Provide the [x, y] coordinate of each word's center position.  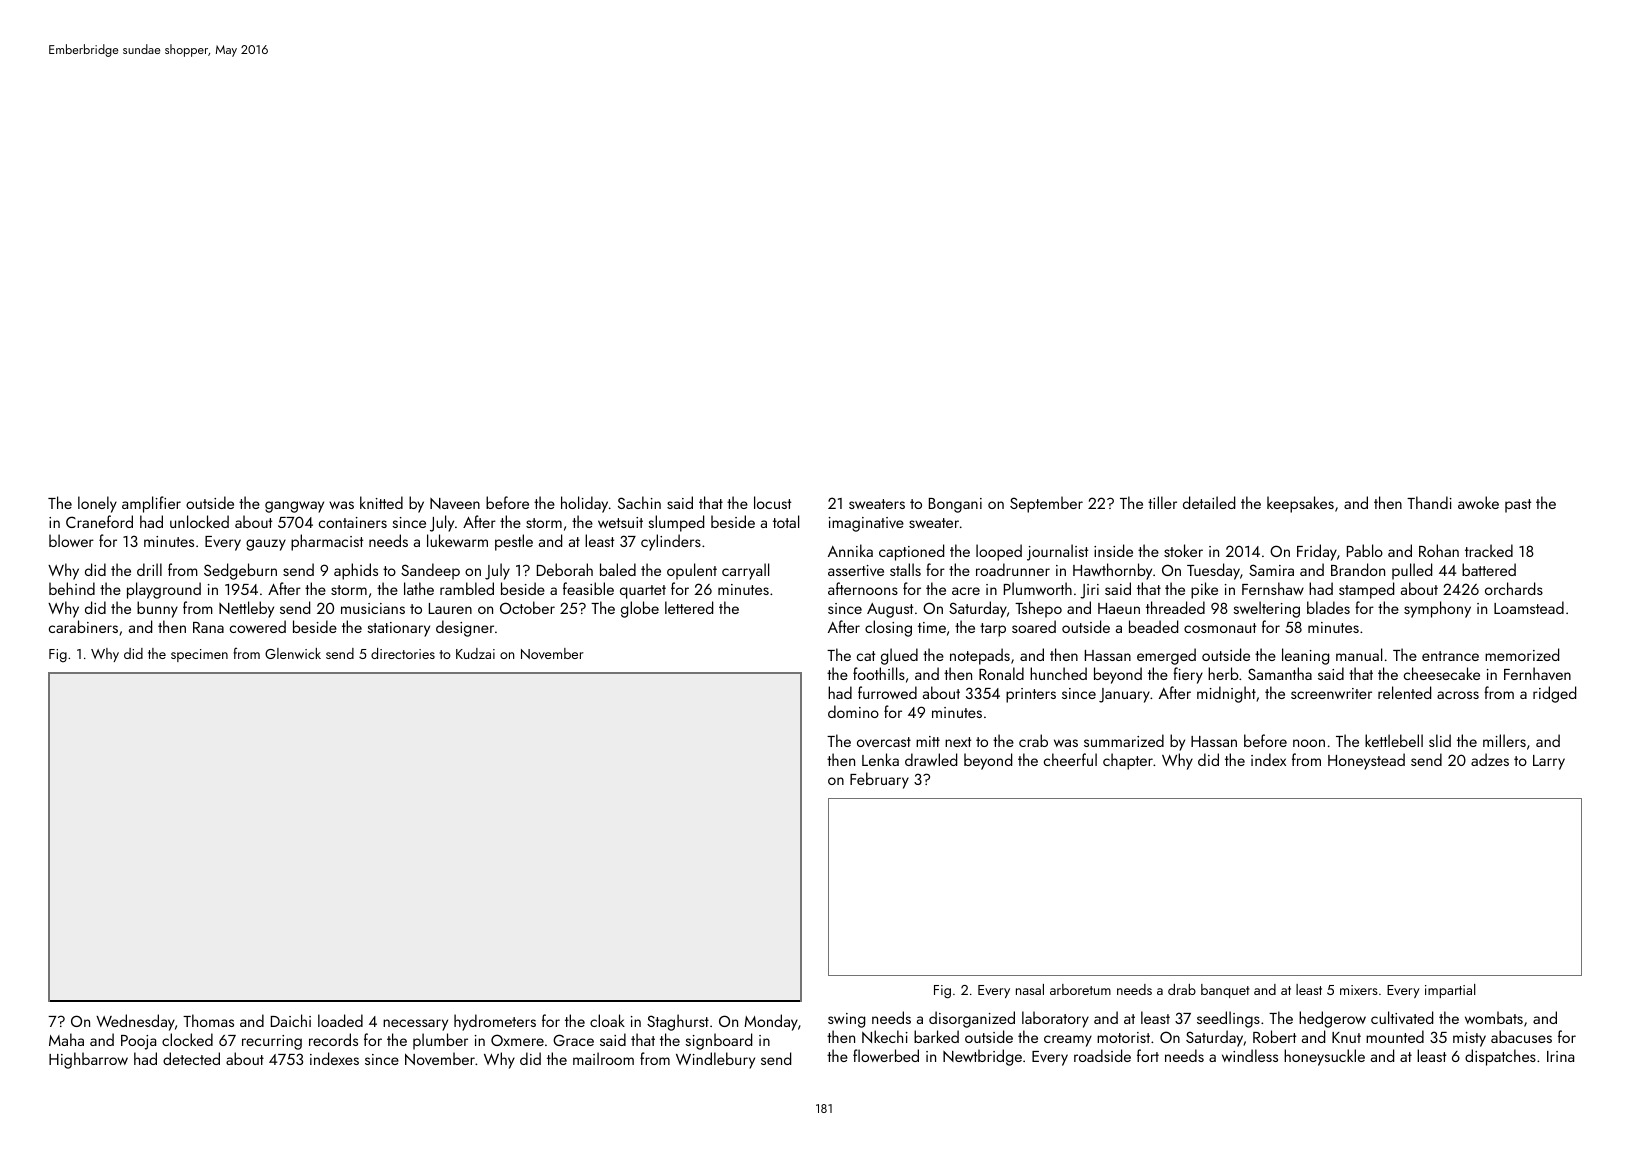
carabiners [83, 626]
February [879, 780]
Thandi [1429, 502]
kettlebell [1394, 740]
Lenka [880, 759]
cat [866, 656]
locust [772, 502]
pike [1204, 590]
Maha [66, 1039]
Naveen [455, 503]
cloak [607, 1020]
